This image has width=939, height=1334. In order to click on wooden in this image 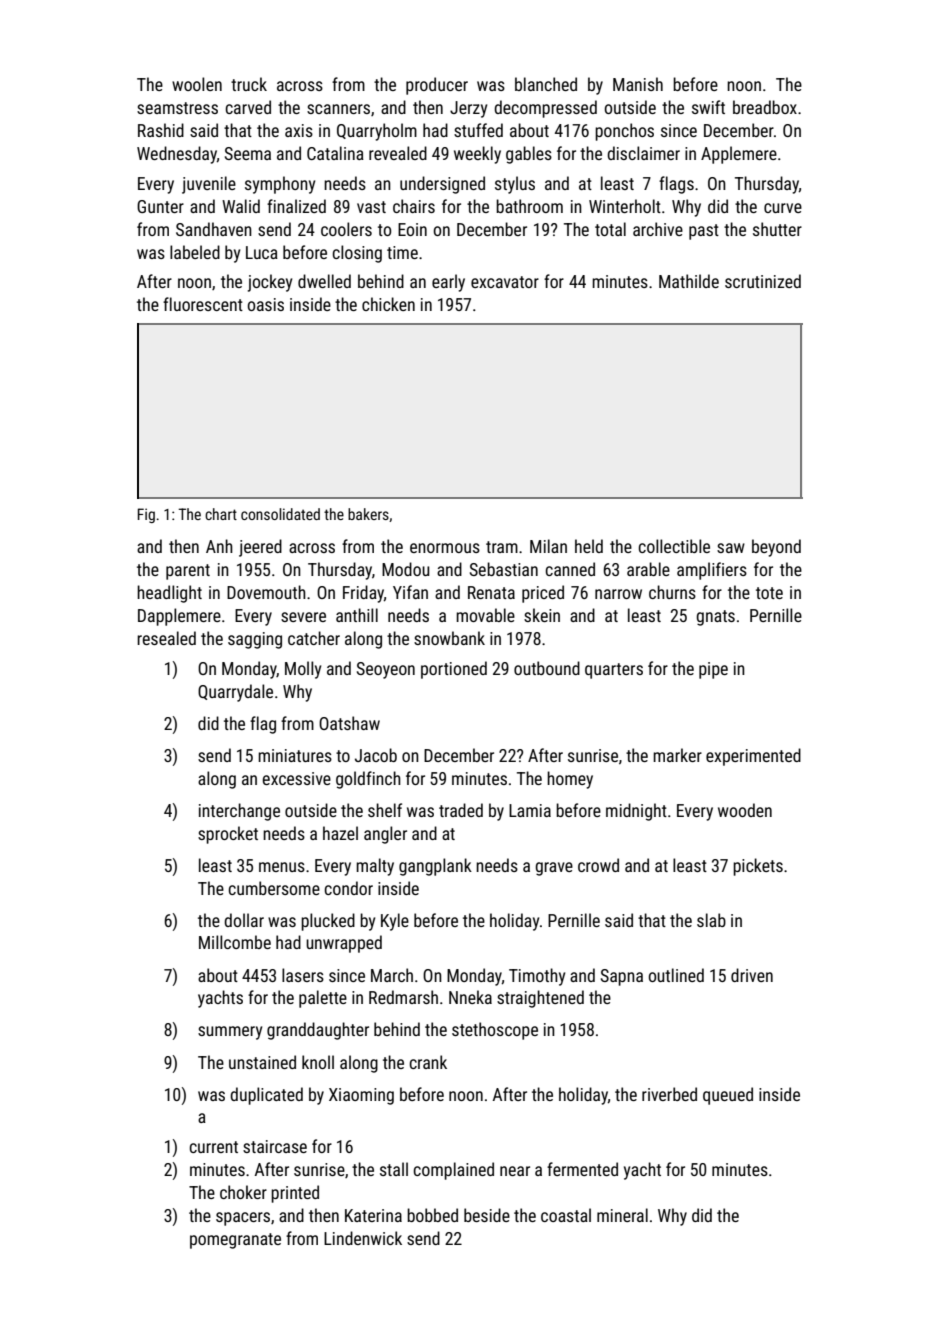, I will do `click(745, 810)`.
